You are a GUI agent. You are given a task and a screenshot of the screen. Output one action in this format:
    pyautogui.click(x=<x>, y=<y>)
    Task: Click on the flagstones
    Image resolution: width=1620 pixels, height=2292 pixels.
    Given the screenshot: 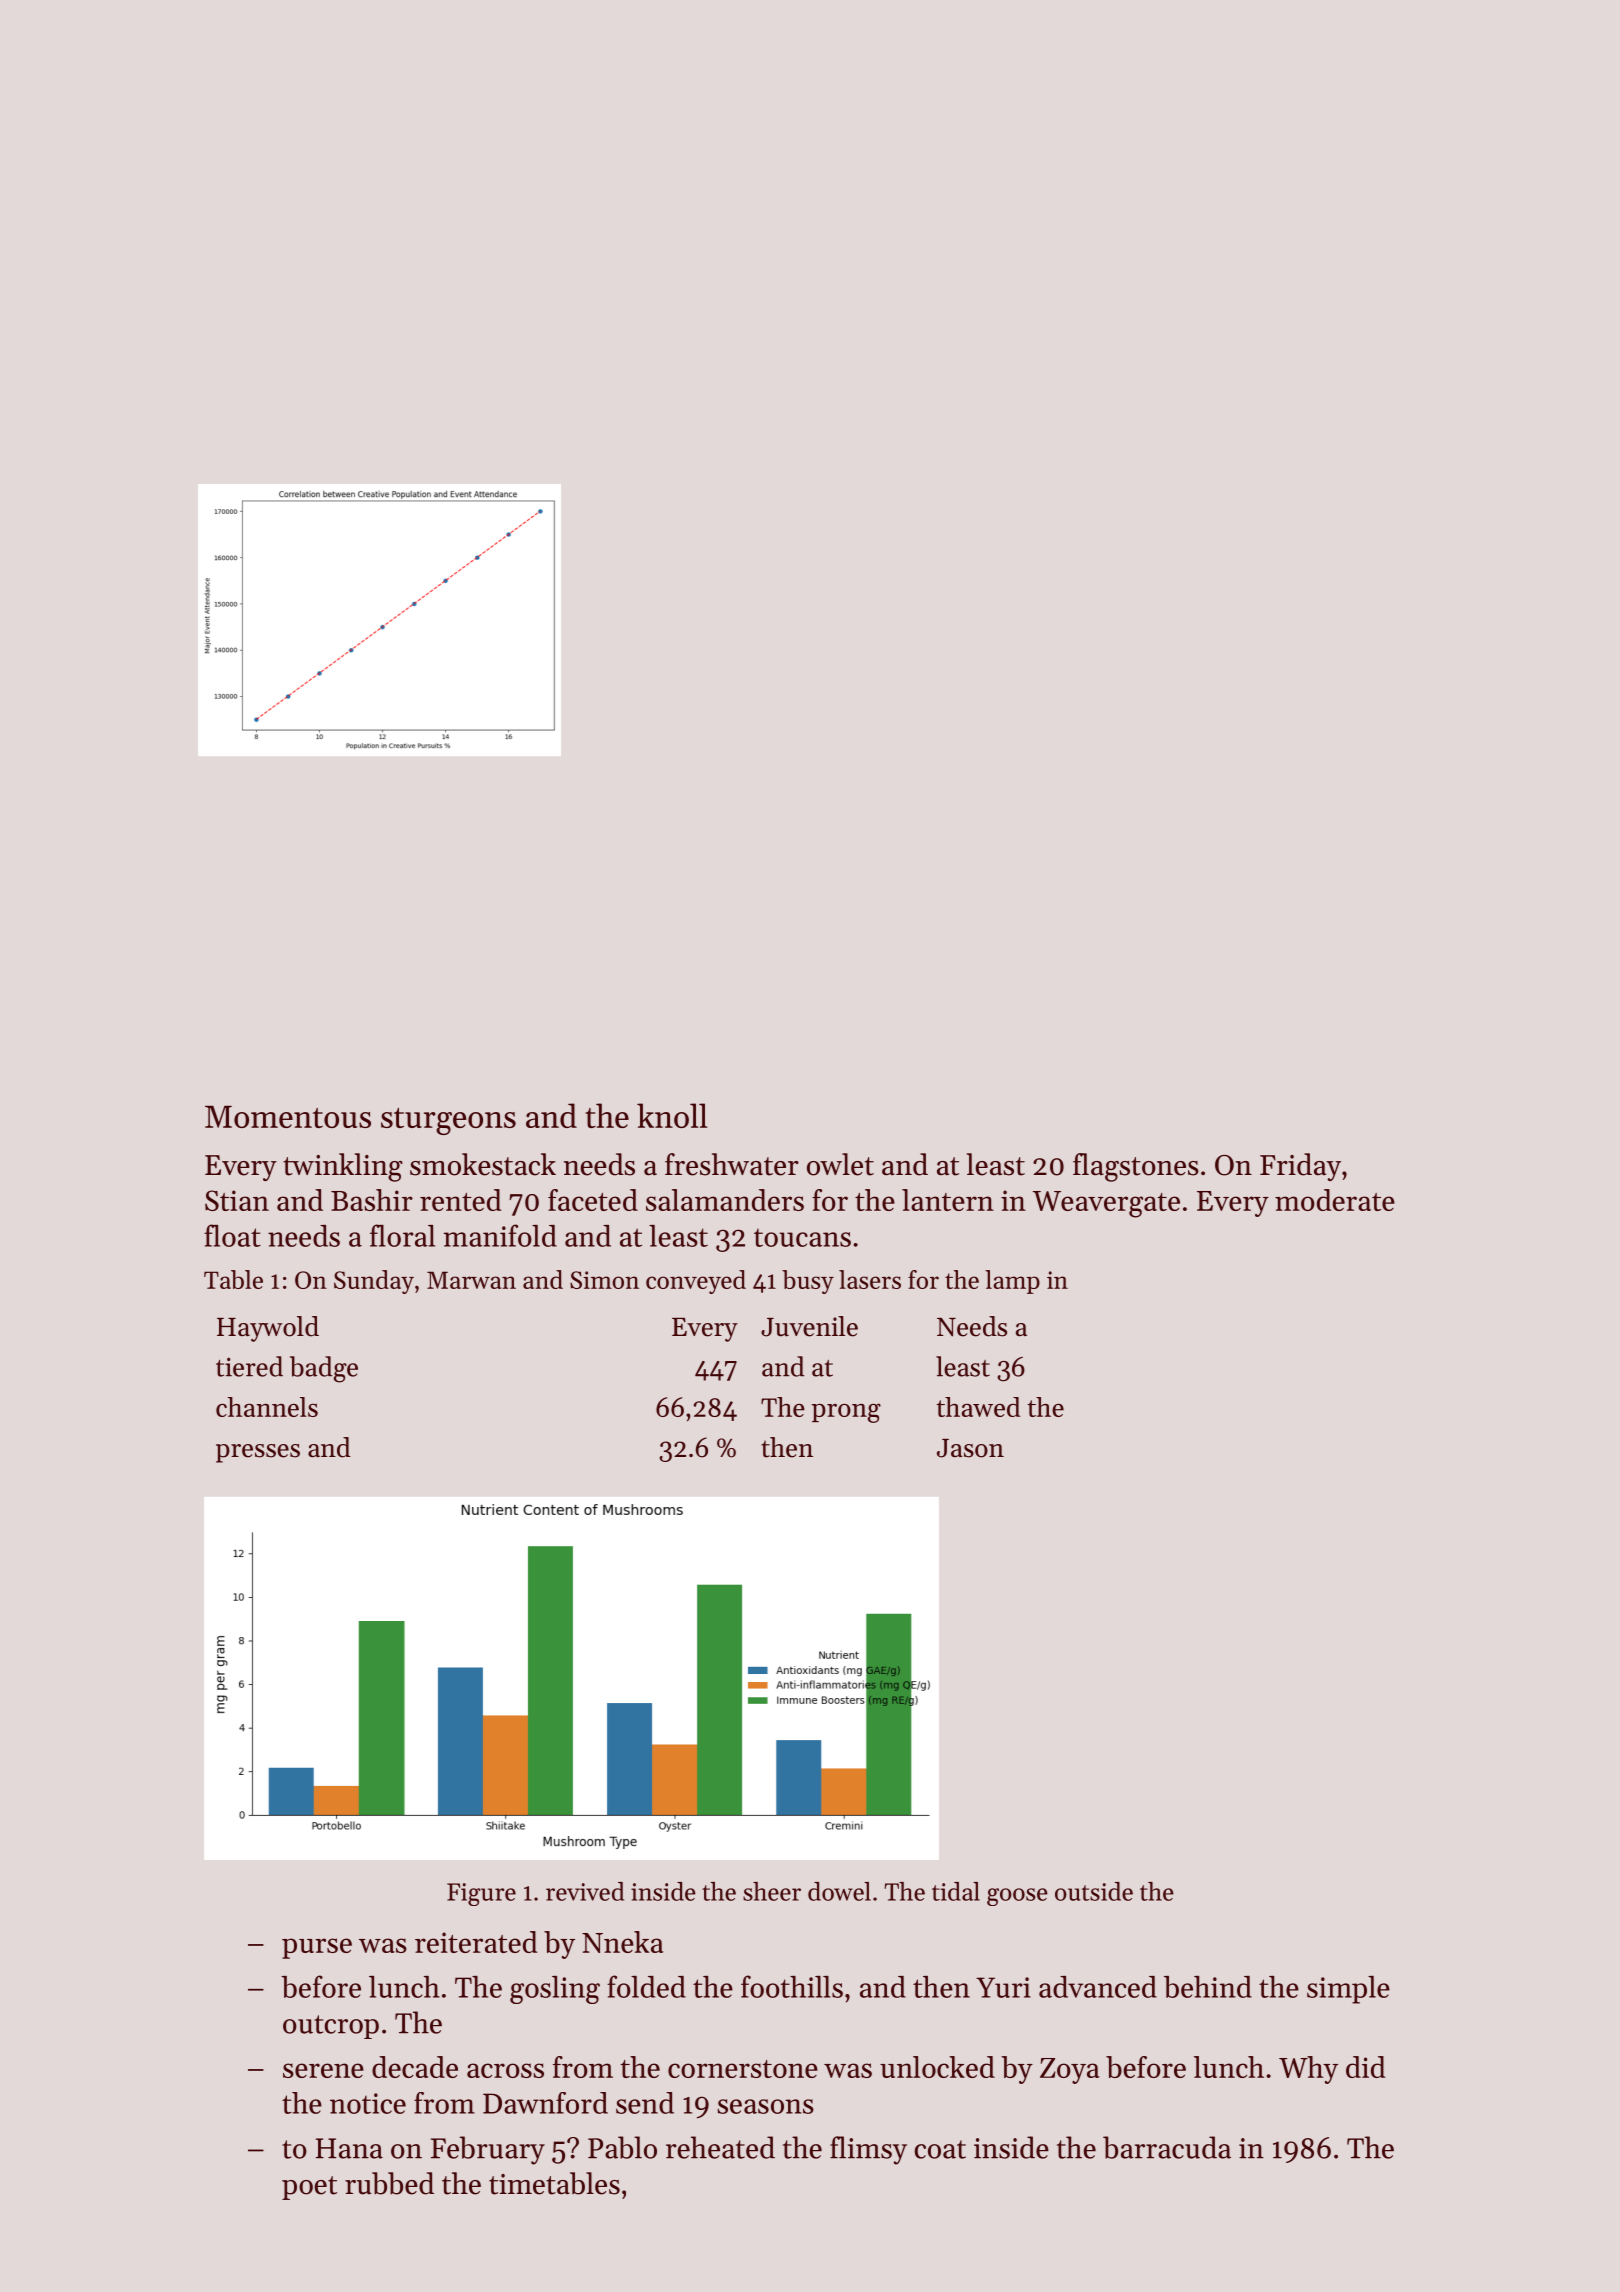 What is the action you would take?
    pyautogui.click(x=1136, y=1167)
